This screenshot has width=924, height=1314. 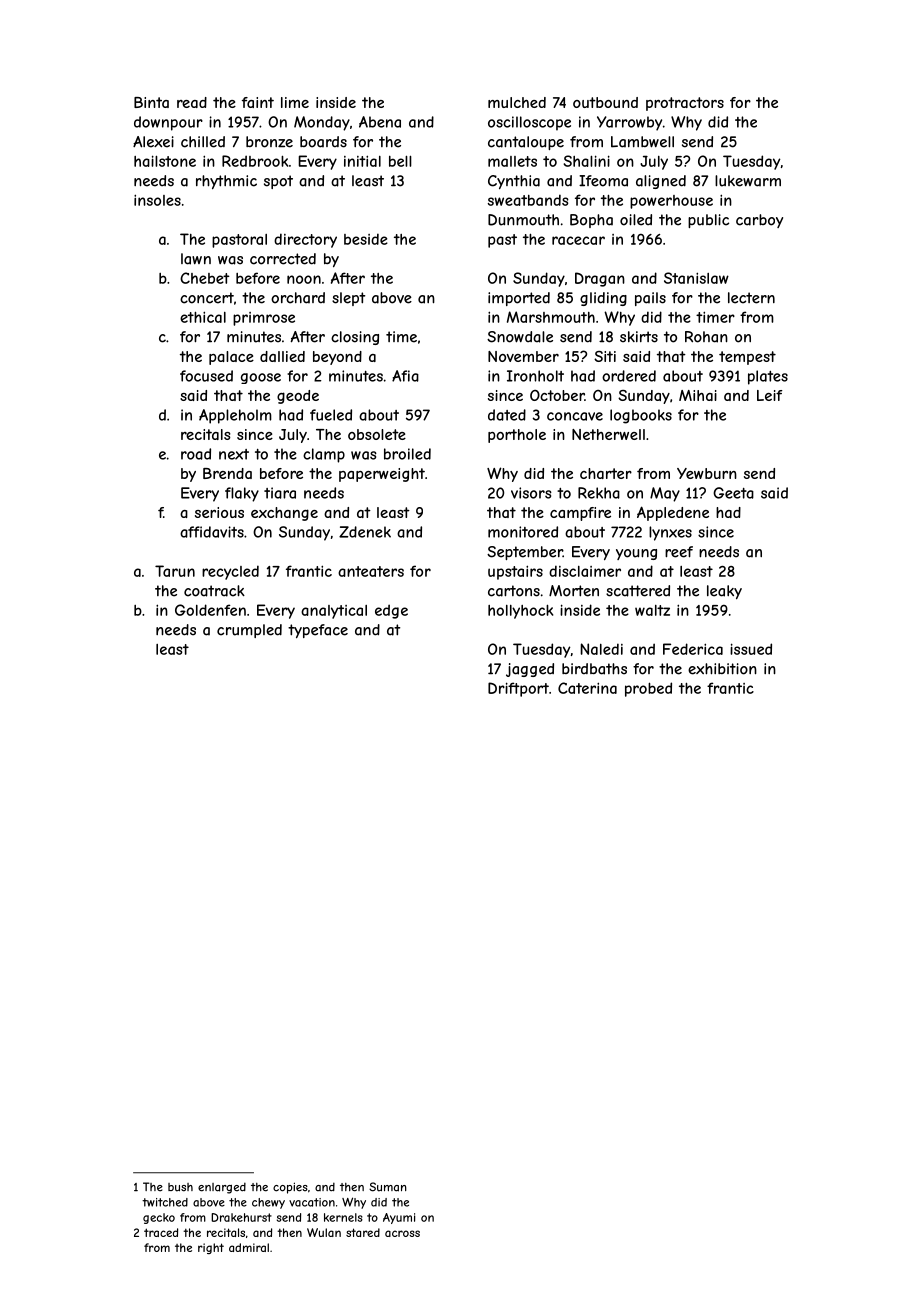 I want to click on recycled, so click(x=230, y=572).
